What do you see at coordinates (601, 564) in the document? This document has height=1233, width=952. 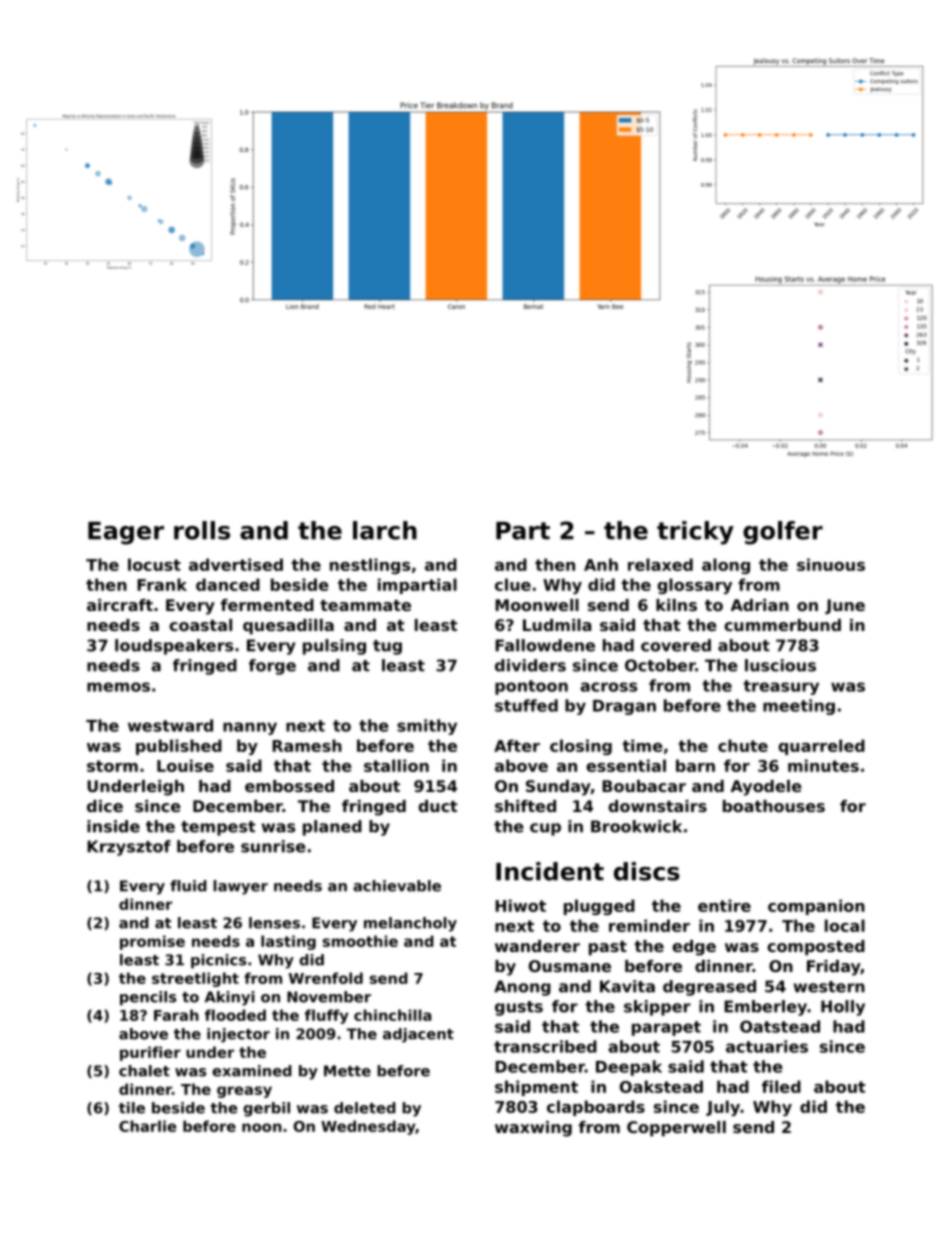 I see `Anh` at bounding box center [601, 564].
